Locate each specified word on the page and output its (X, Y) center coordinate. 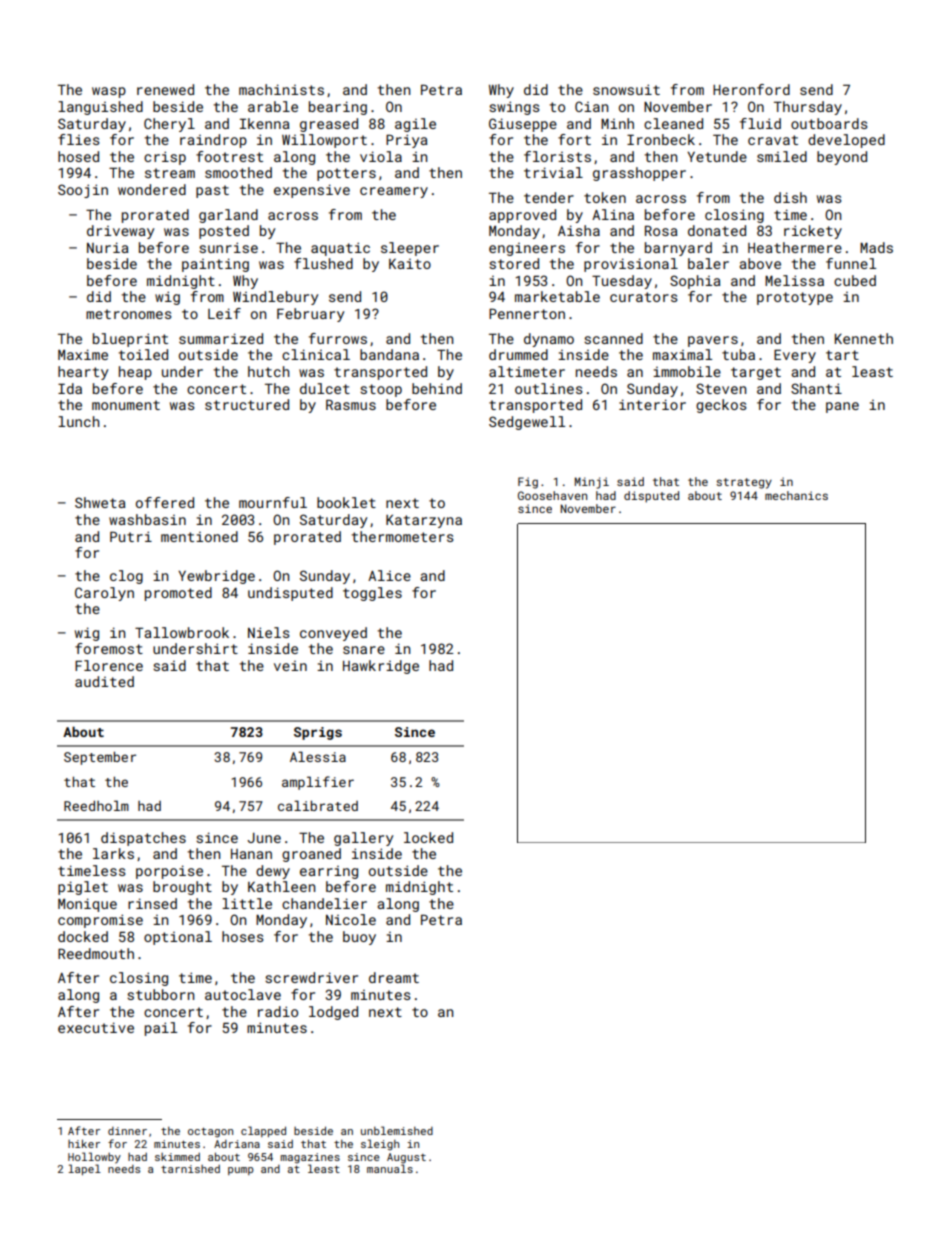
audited (104, 681)
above (760, 263)
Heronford (751, 89)
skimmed (177, 1157)
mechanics (796, 495)
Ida (70, 388)
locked (428, 837)
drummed (518, 354)
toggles (372, 594)
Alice (389, 575)
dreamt (394, 977)
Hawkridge (381, 667)
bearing (338, 108)
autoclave (243, 994)
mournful (273, 502)
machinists (281, 89)
